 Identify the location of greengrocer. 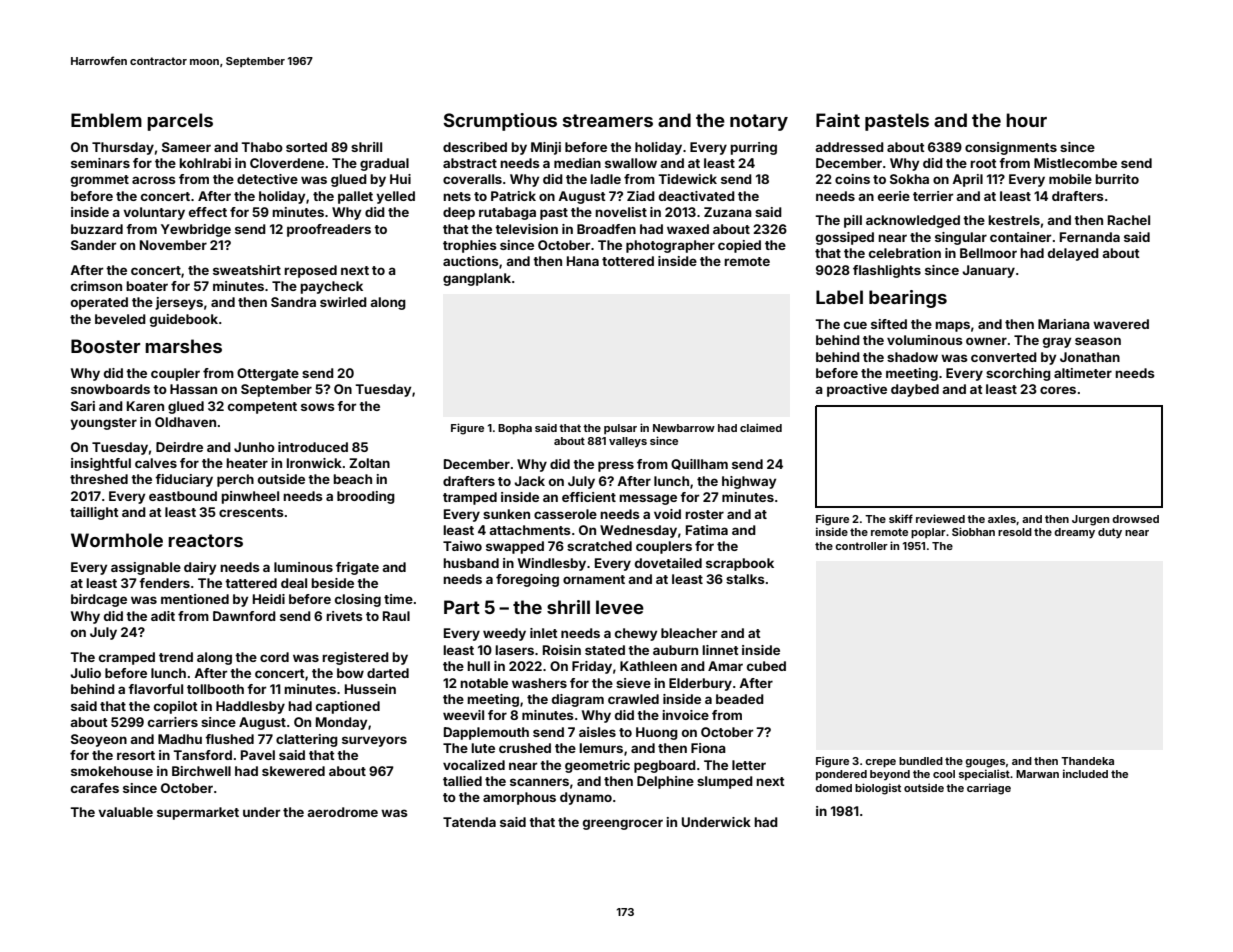
(623, 824).
